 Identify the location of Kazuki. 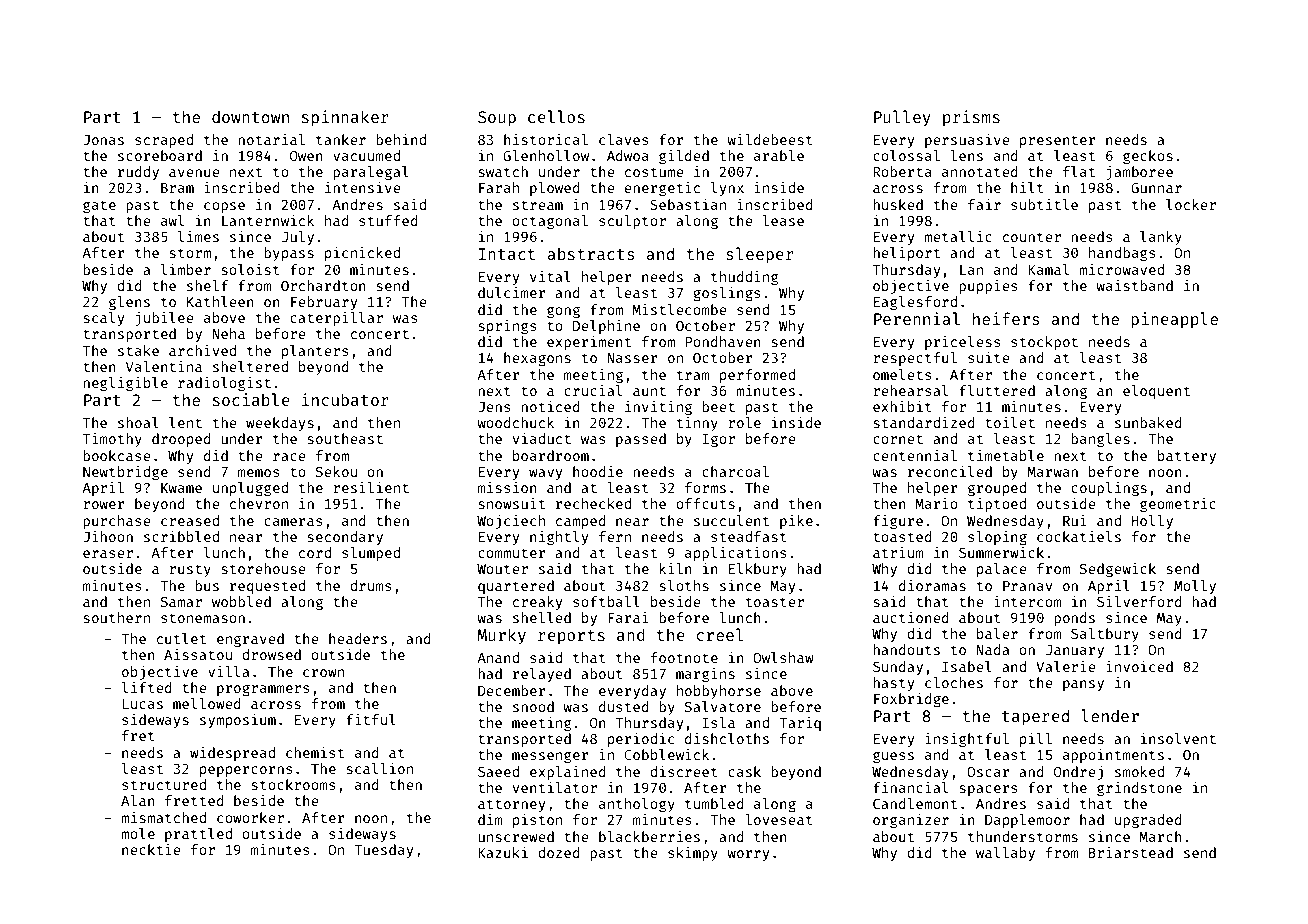
(503, 852).
